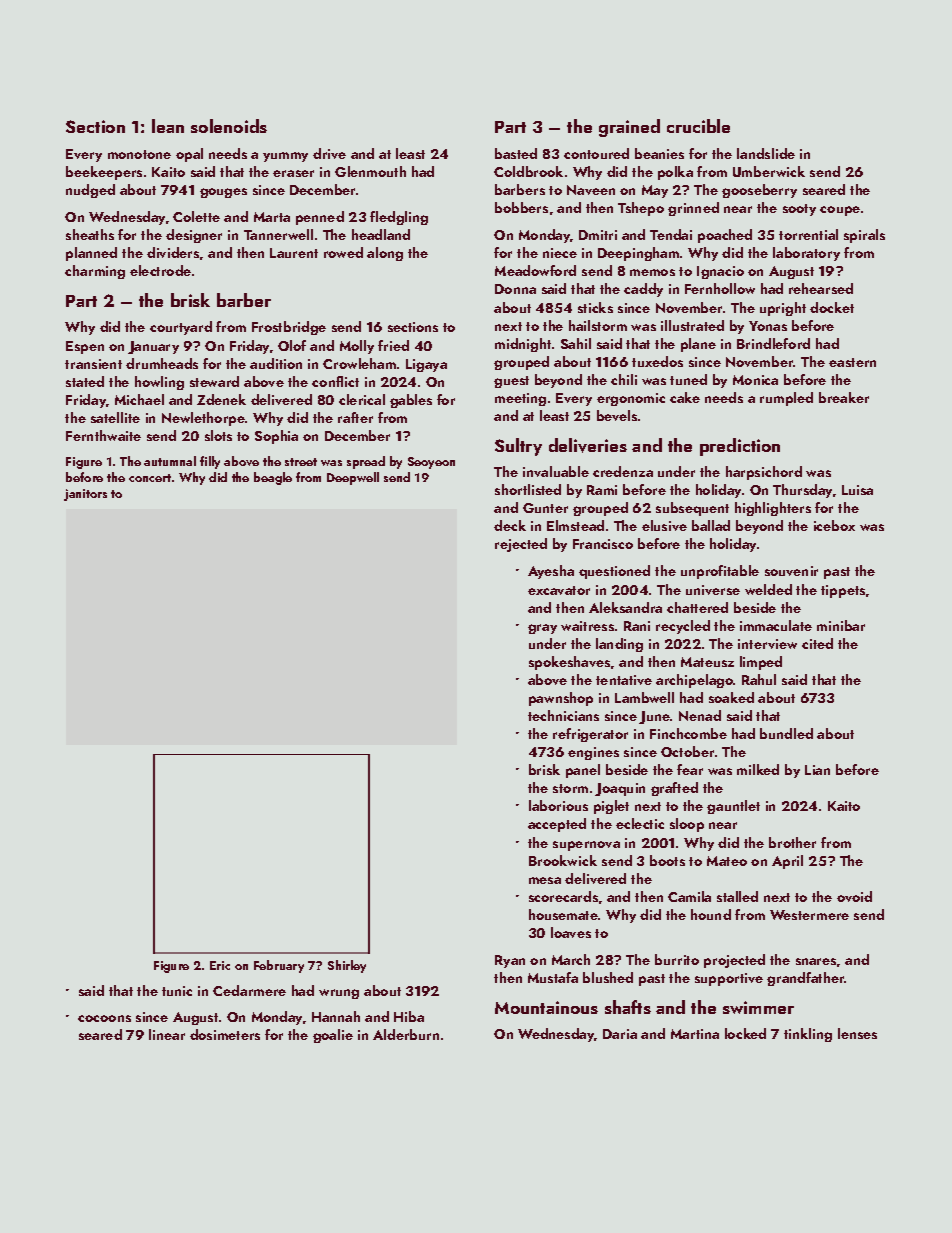 Image resolution: width=952 pixels, height=1233 pixels. Describe the element at coordinates (559, 590) in the document. I see `excavator` at that location.
